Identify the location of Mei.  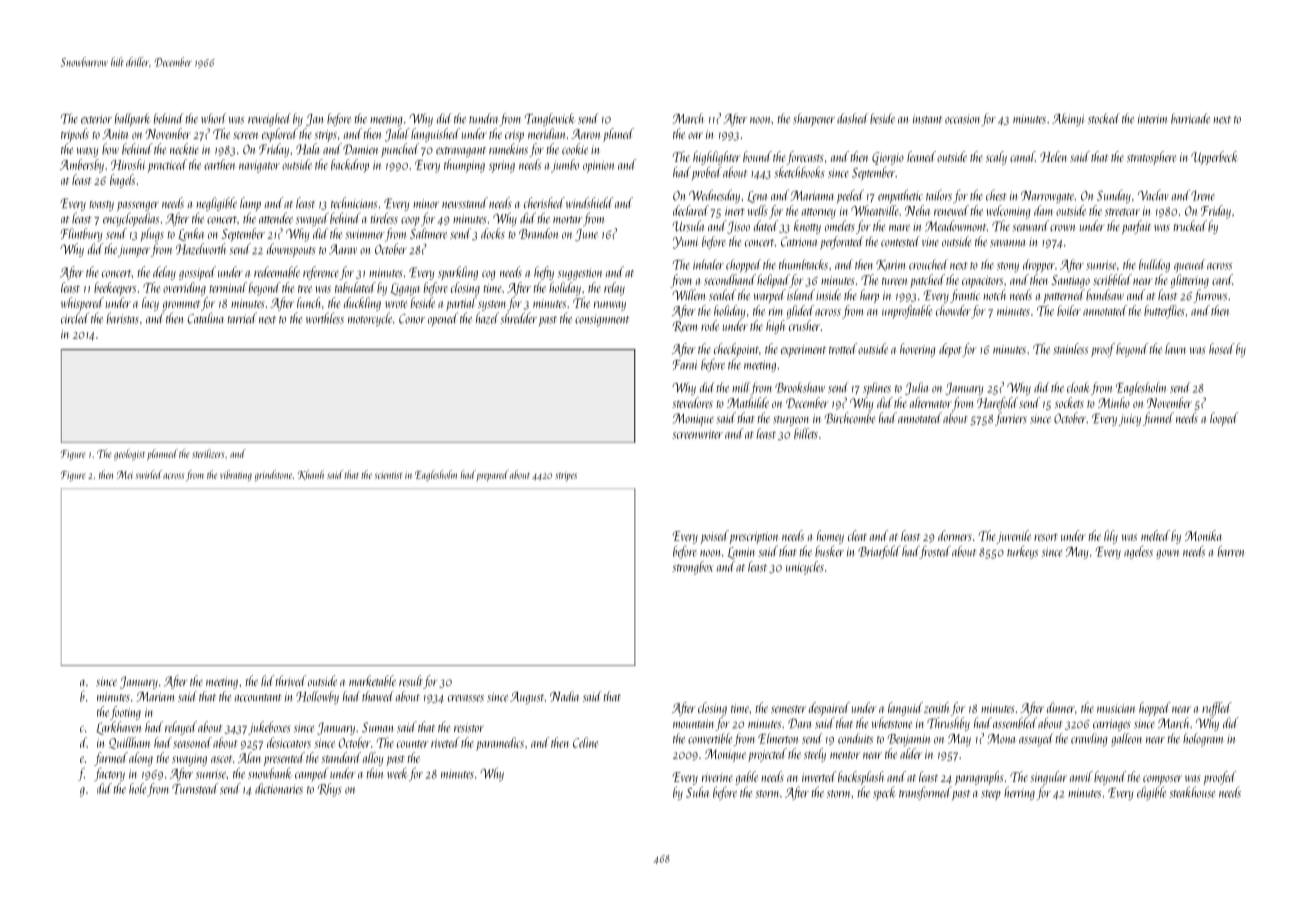
(125, 475).
